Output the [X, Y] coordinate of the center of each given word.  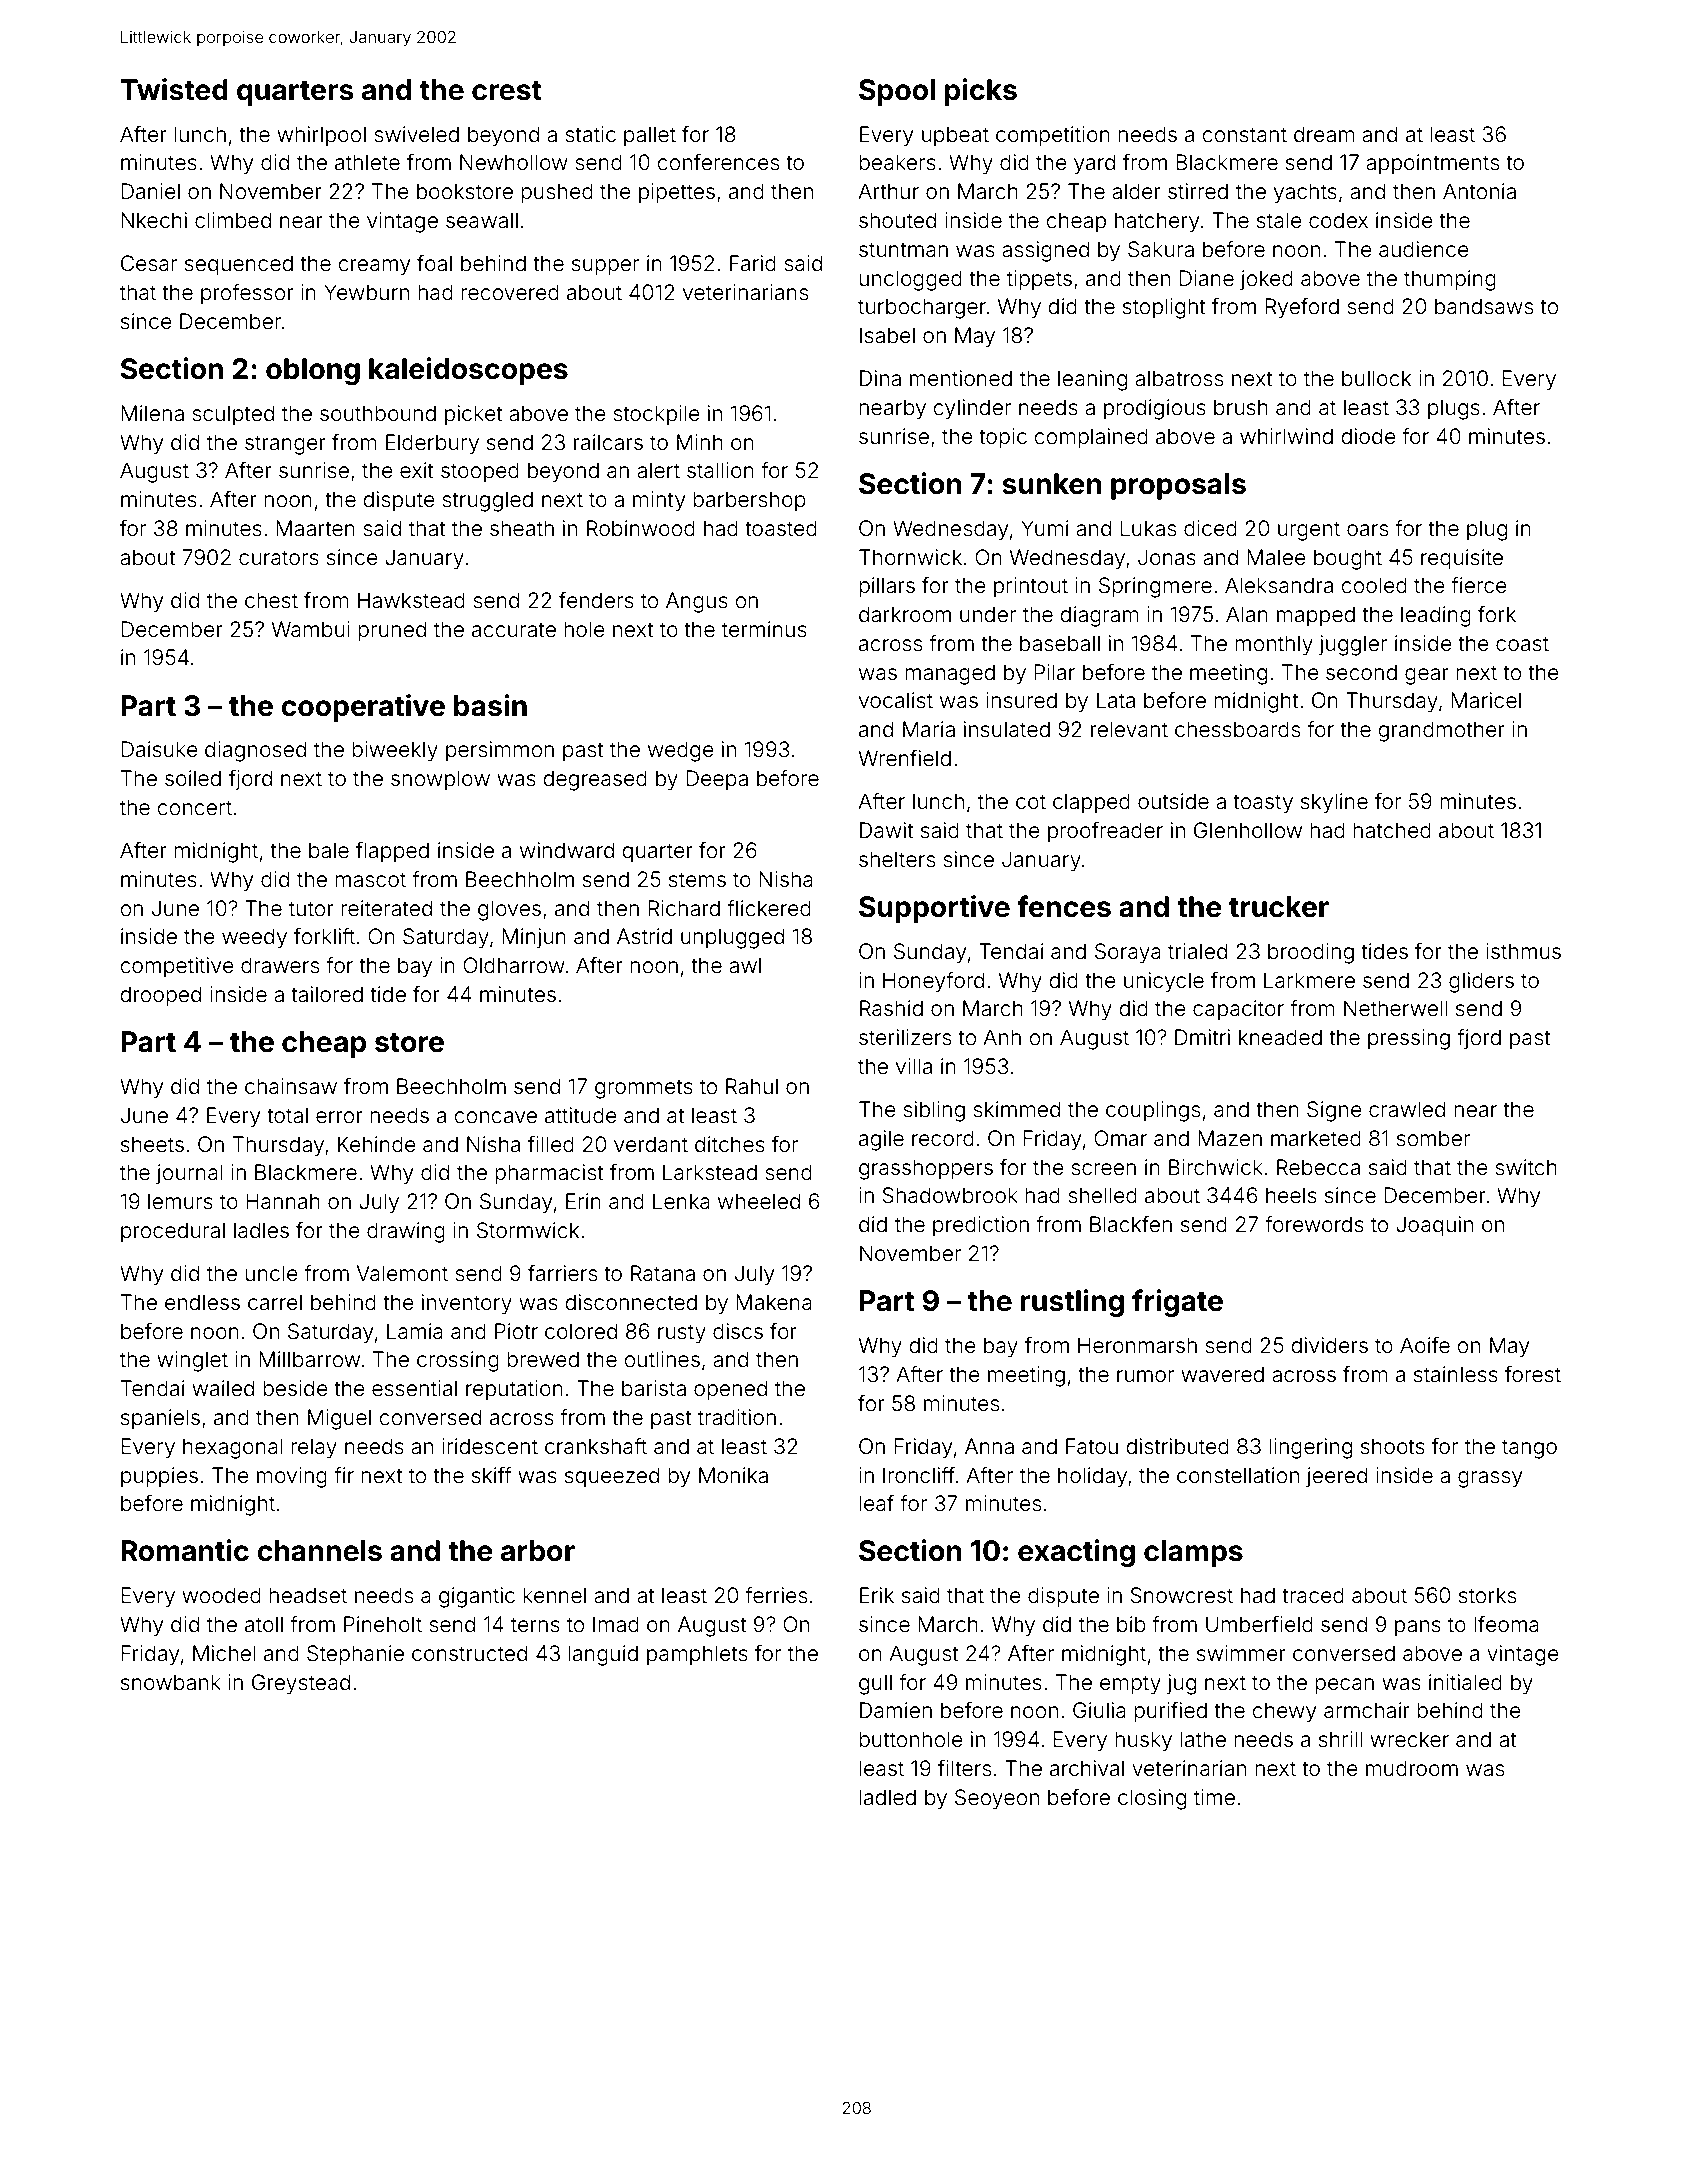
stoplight [1164, 308]
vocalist [896, 700]
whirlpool [321, 136]
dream [1324, 134]
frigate [1177, 1303]
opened [730, 1390]
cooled [1374, 585]
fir [344, 1475]
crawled [1407, 1109]
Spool [897, 92]
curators [279, 558]
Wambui [311, 629]
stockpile [656, 415]
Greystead [301, 1684]
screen [1103, 1169]
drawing [406, 1232]
